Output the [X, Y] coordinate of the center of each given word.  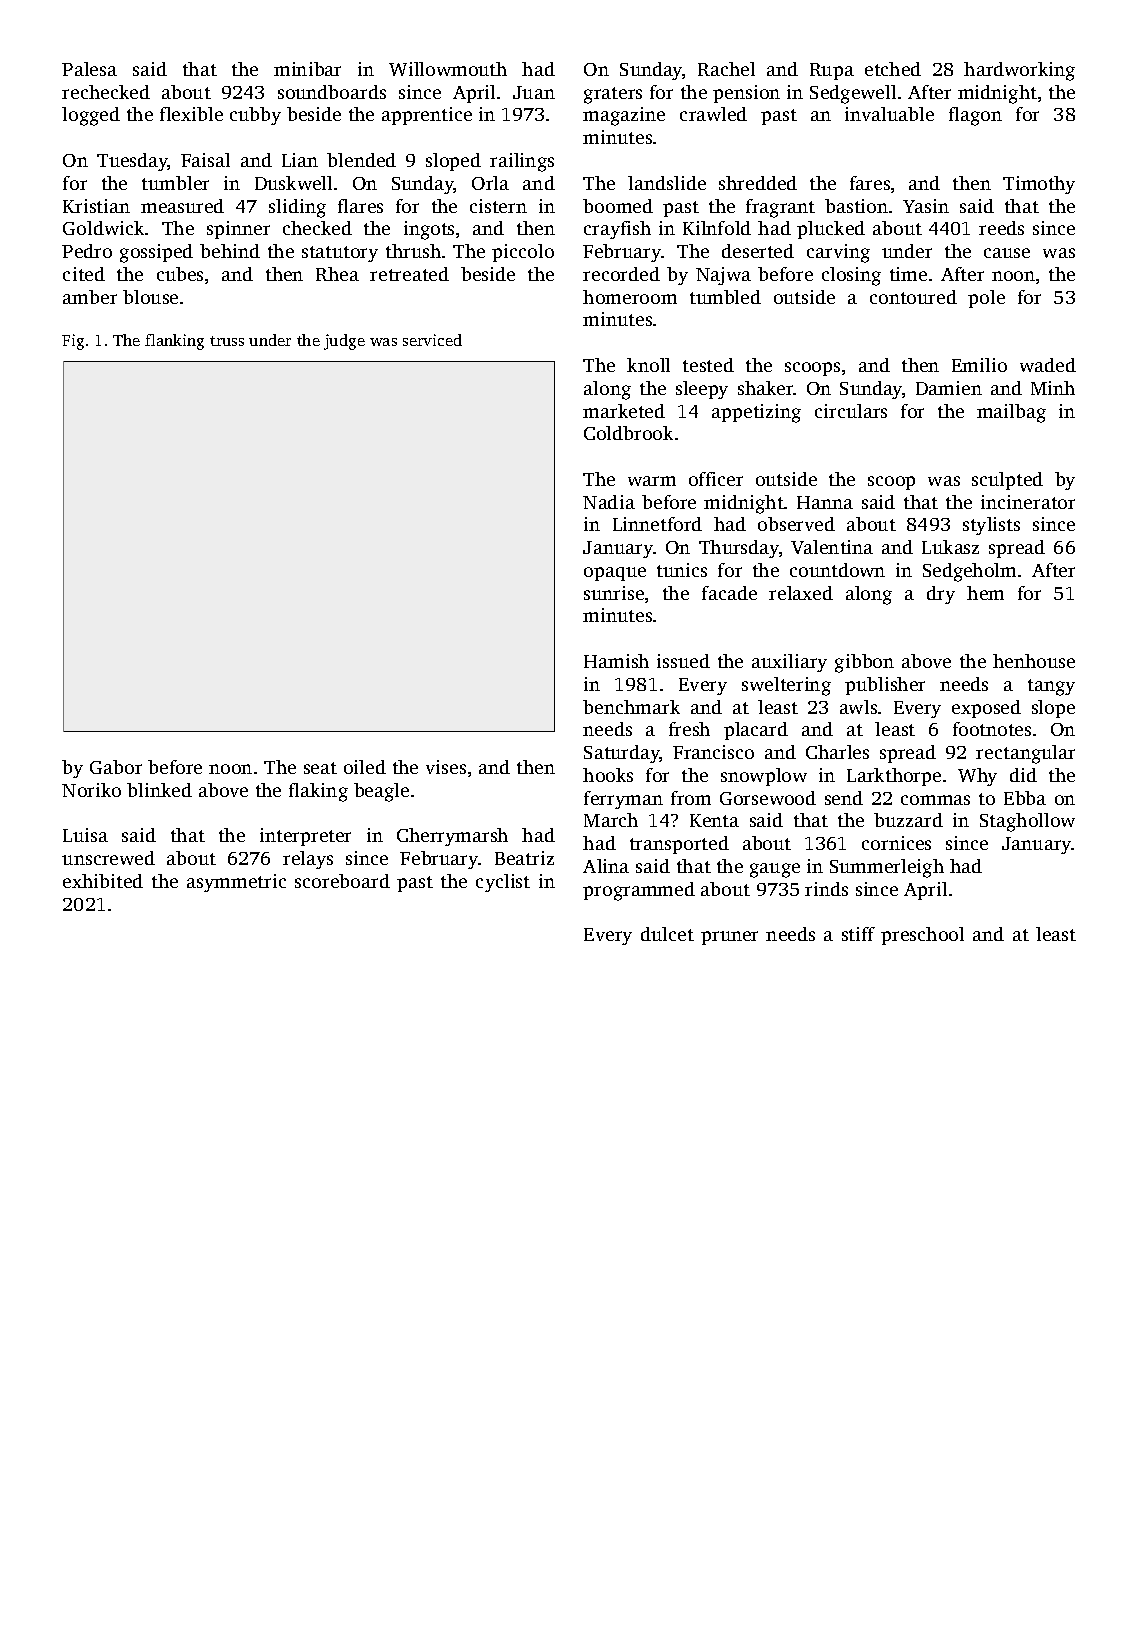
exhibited [103, 881]
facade [729, 593]
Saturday [622, 754]
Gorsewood [768, 798]
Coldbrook [628, 433]
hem [985, 593]
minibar [307, 69]
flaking [318, 792]
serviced [432, 340]
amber [90, 297]
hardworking [1019, 71]
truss [227, 341]
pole [986, 299]
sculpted [1007, 481]
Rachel [726, 69]
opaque [615, 574]
